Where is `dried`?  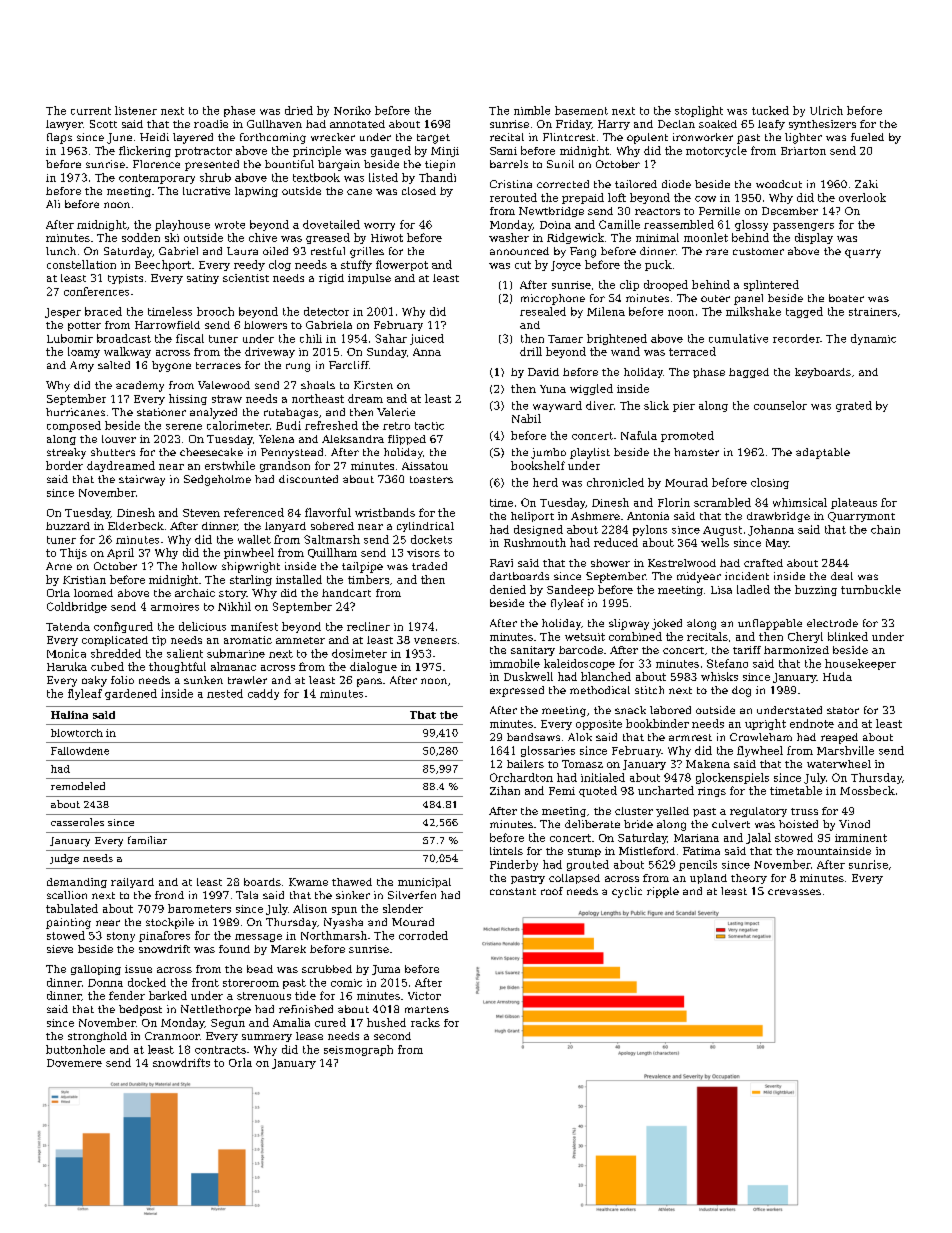
dried is located at coordinates (299, 110).
